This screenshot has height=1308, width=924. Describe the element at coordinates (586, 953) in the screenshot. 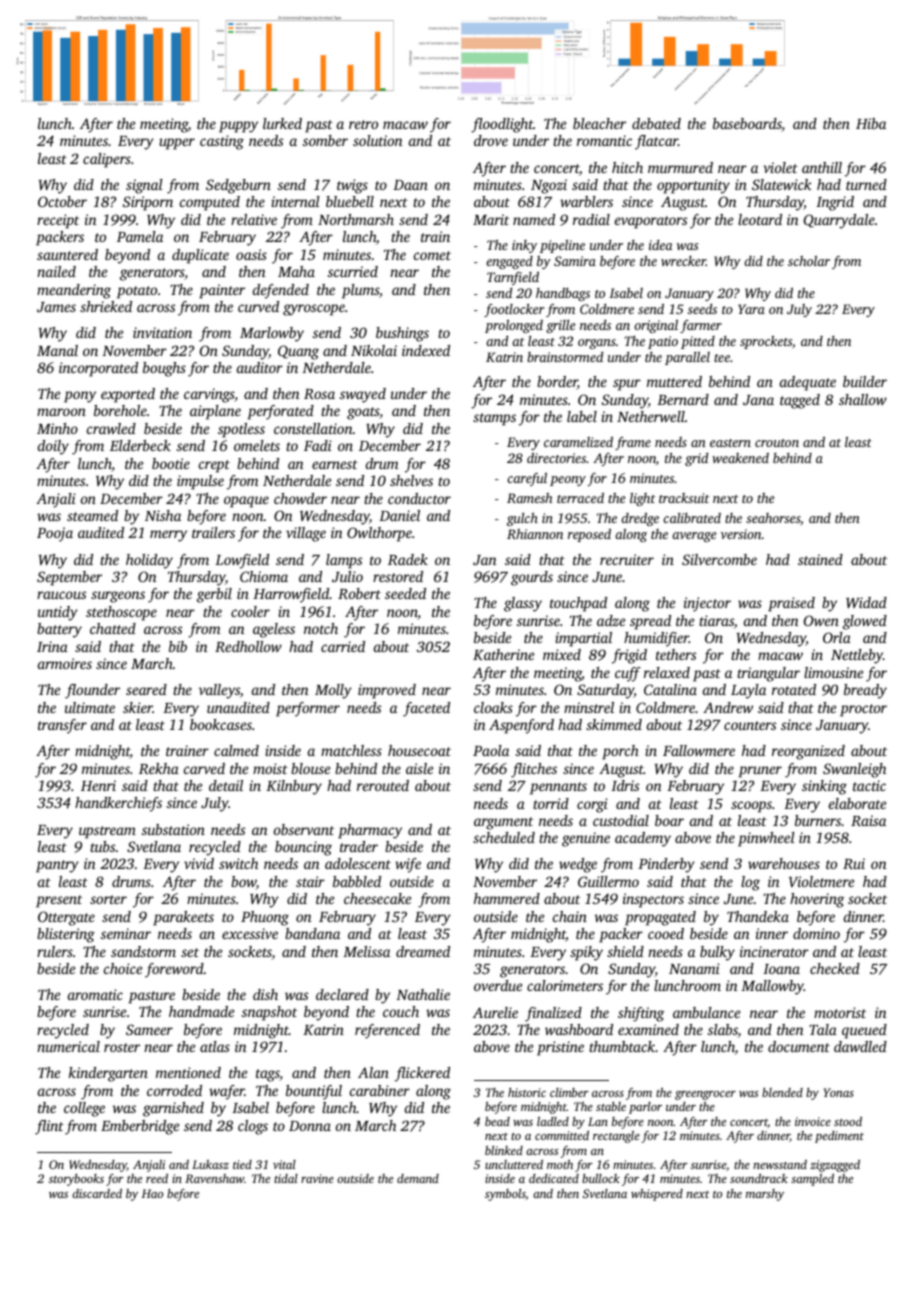

I see `spiky` at that location.
